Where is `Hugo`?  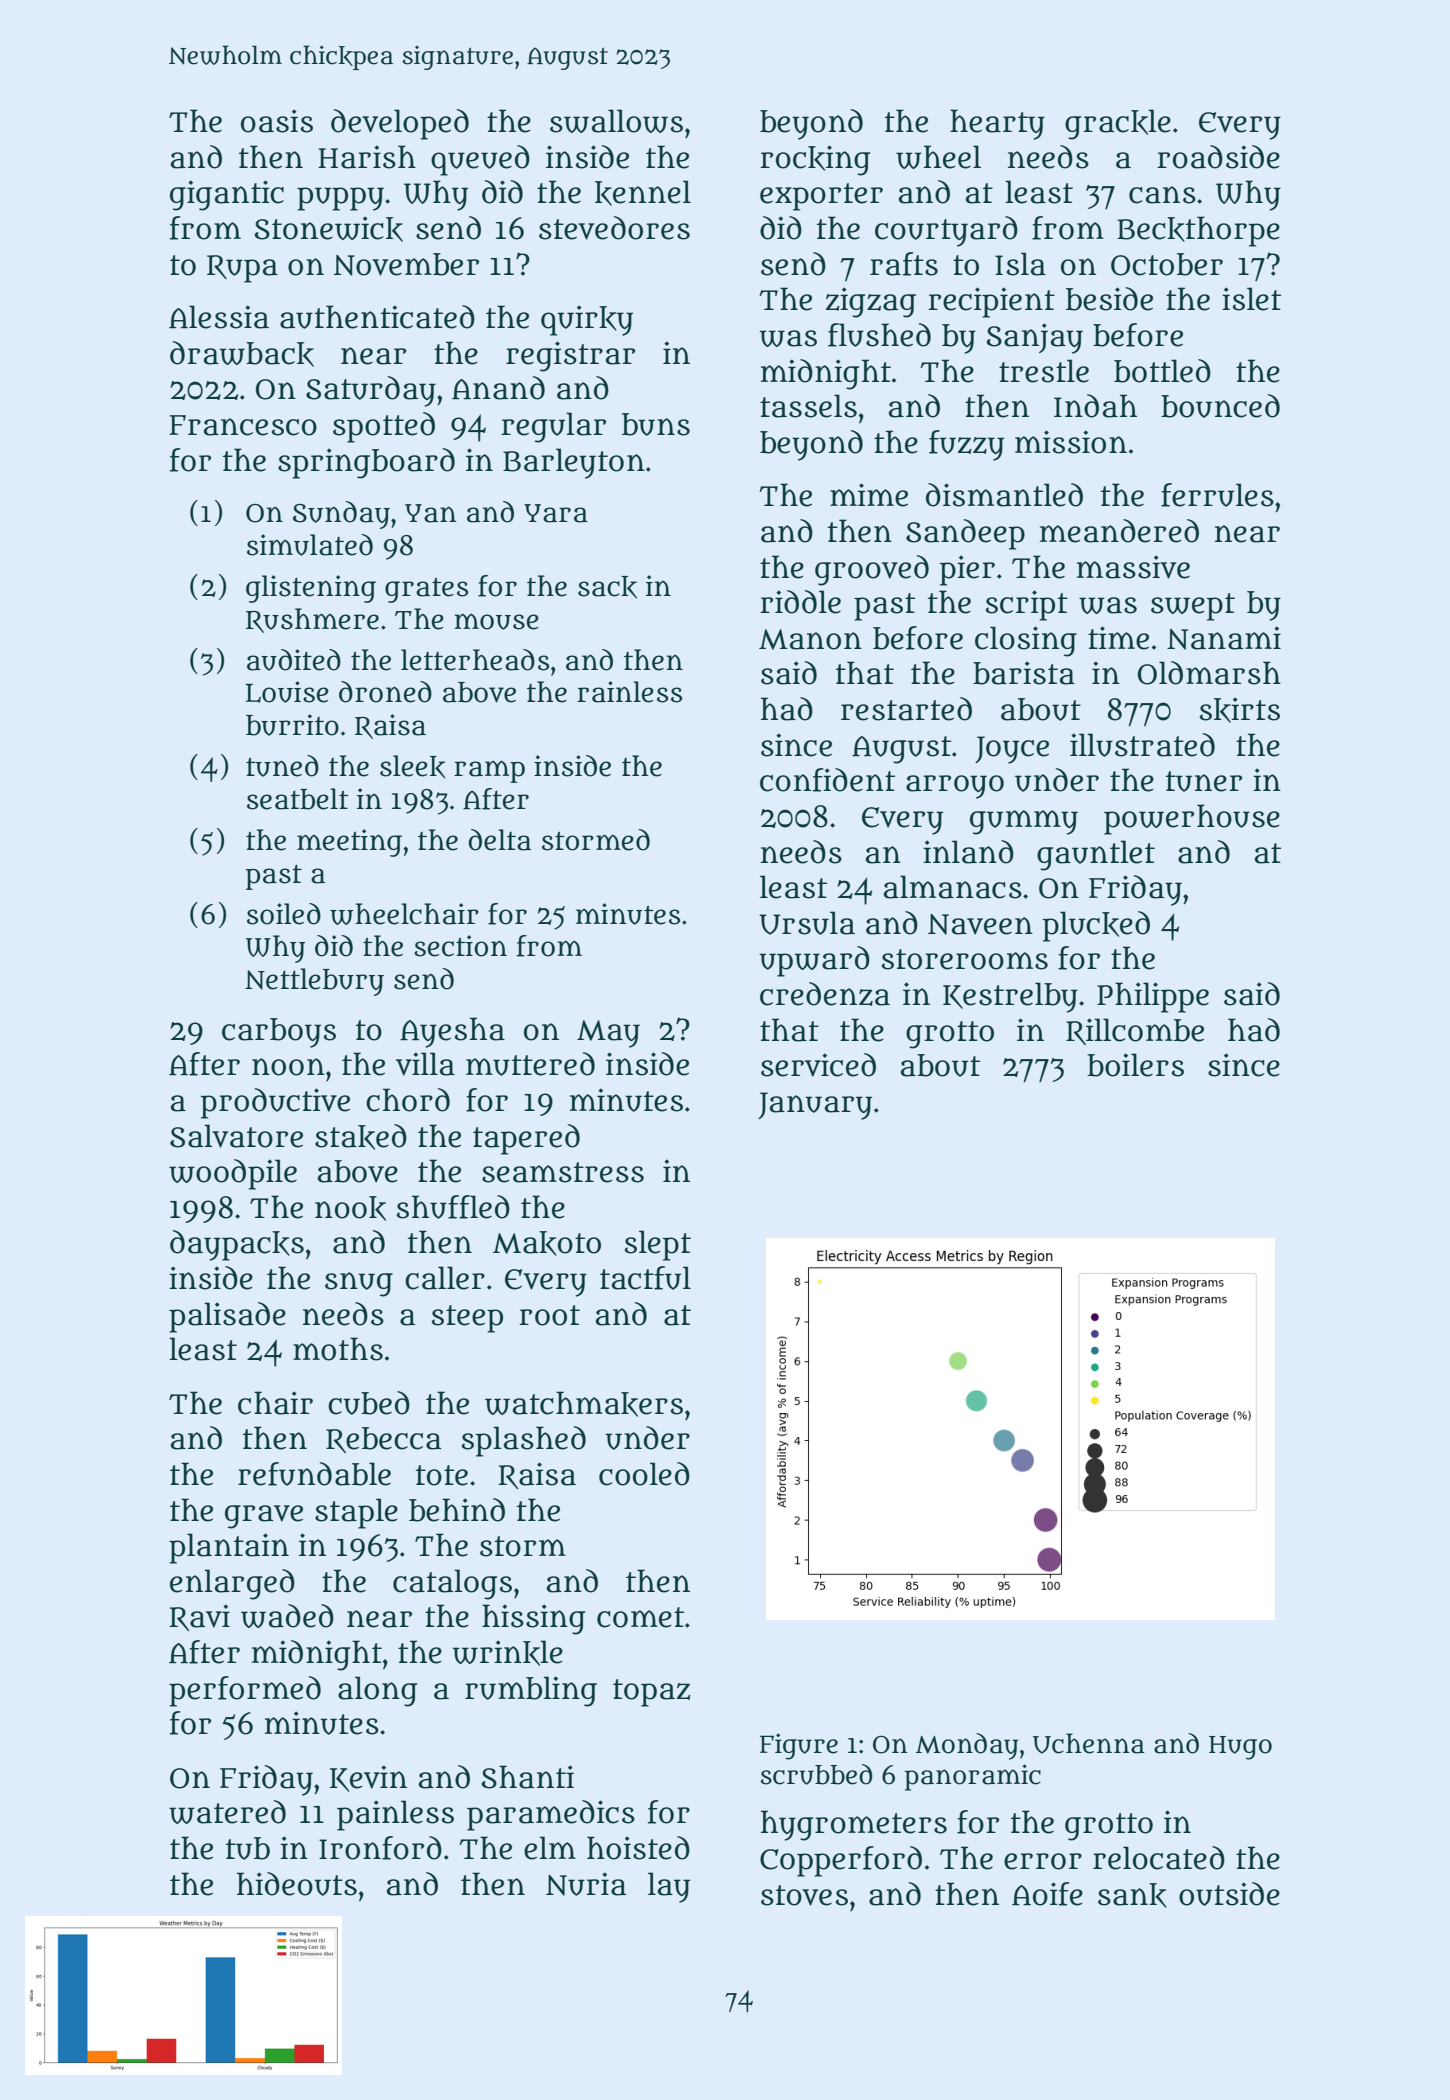
Hugo is located at coordinates (1240, 1748).
